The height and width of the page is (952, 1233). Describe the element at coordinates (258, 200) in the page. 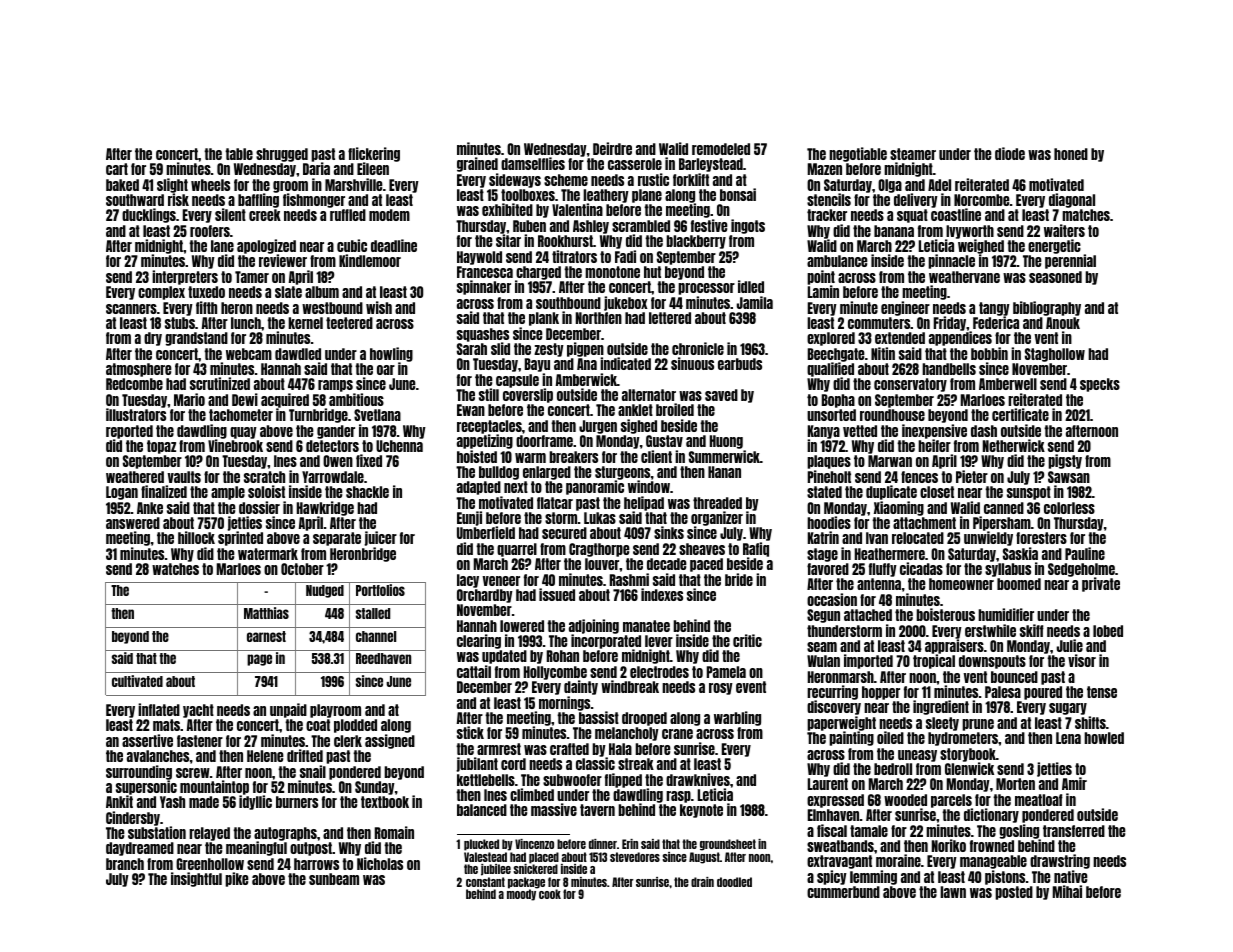

I see `baffling` at that location.
